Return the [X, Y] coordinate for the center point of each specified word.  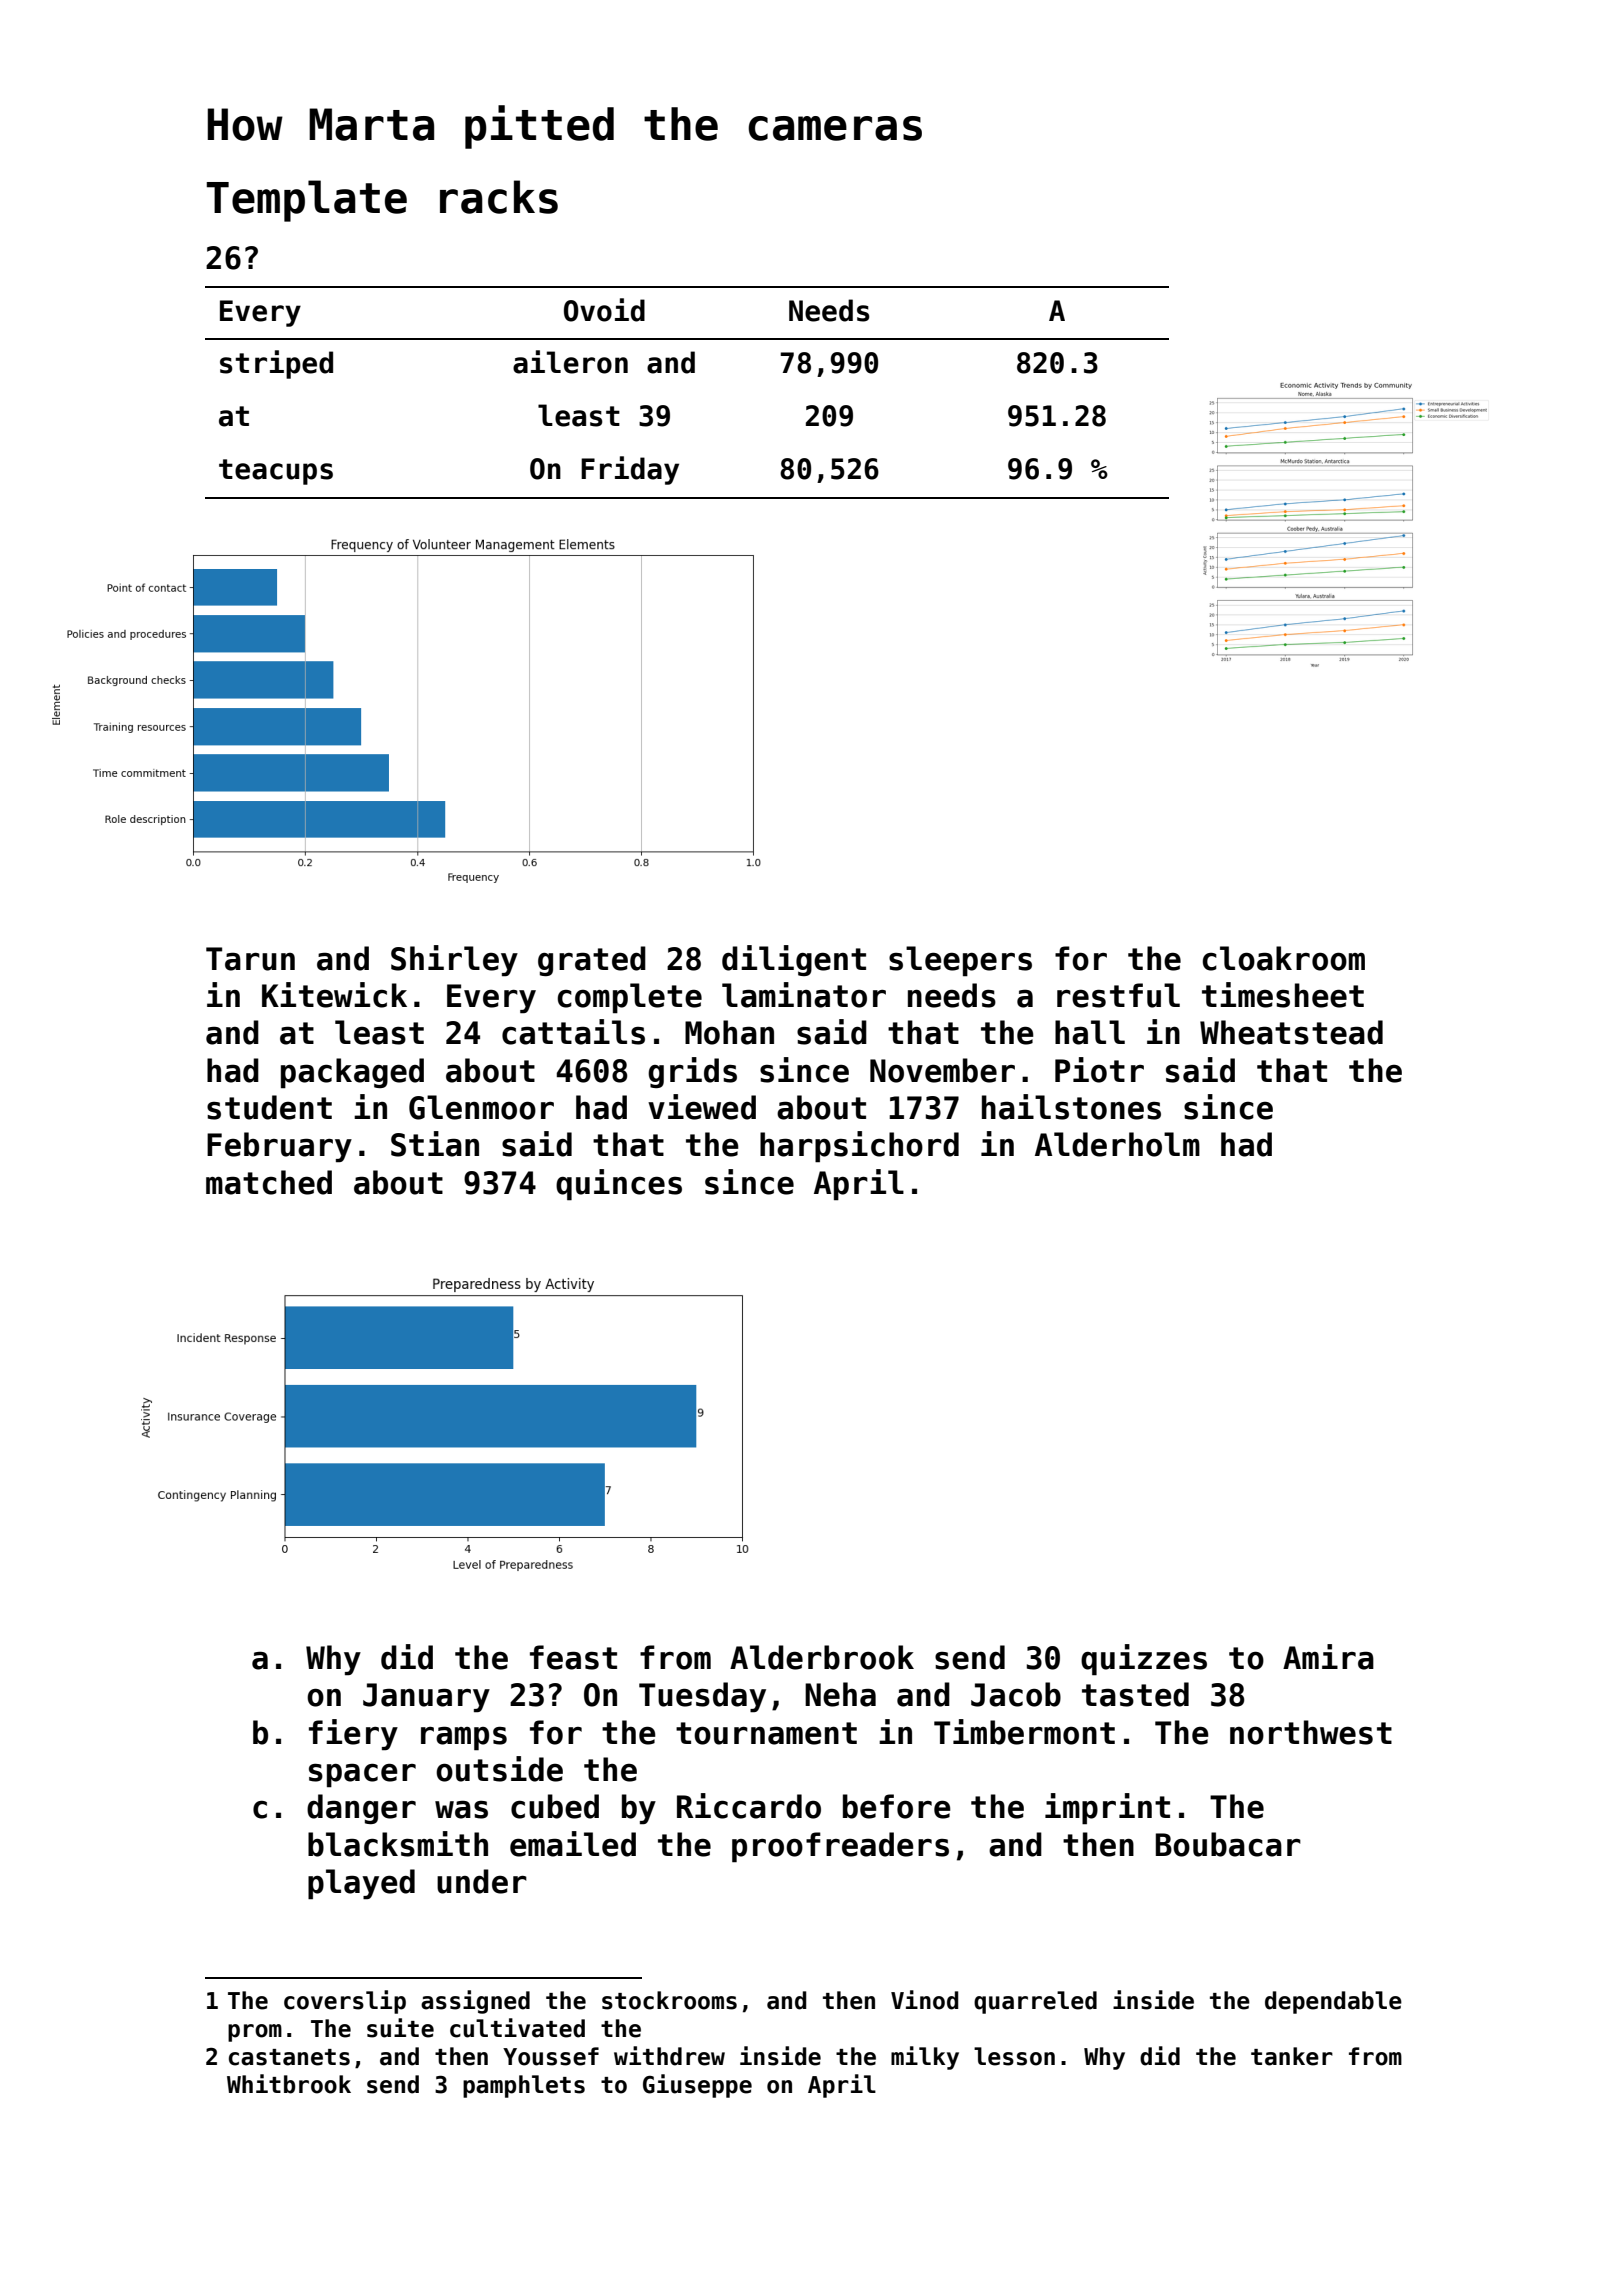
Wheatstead [1291, 1032]
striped [276, 364]
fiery [353, 1735]
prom [255, 2033]
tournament [766, 1733]
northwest [1311, 1732]
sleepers [960, 961]
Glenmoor [481, 1107]
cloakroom [1284, 958]
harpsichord [859, 1147]
